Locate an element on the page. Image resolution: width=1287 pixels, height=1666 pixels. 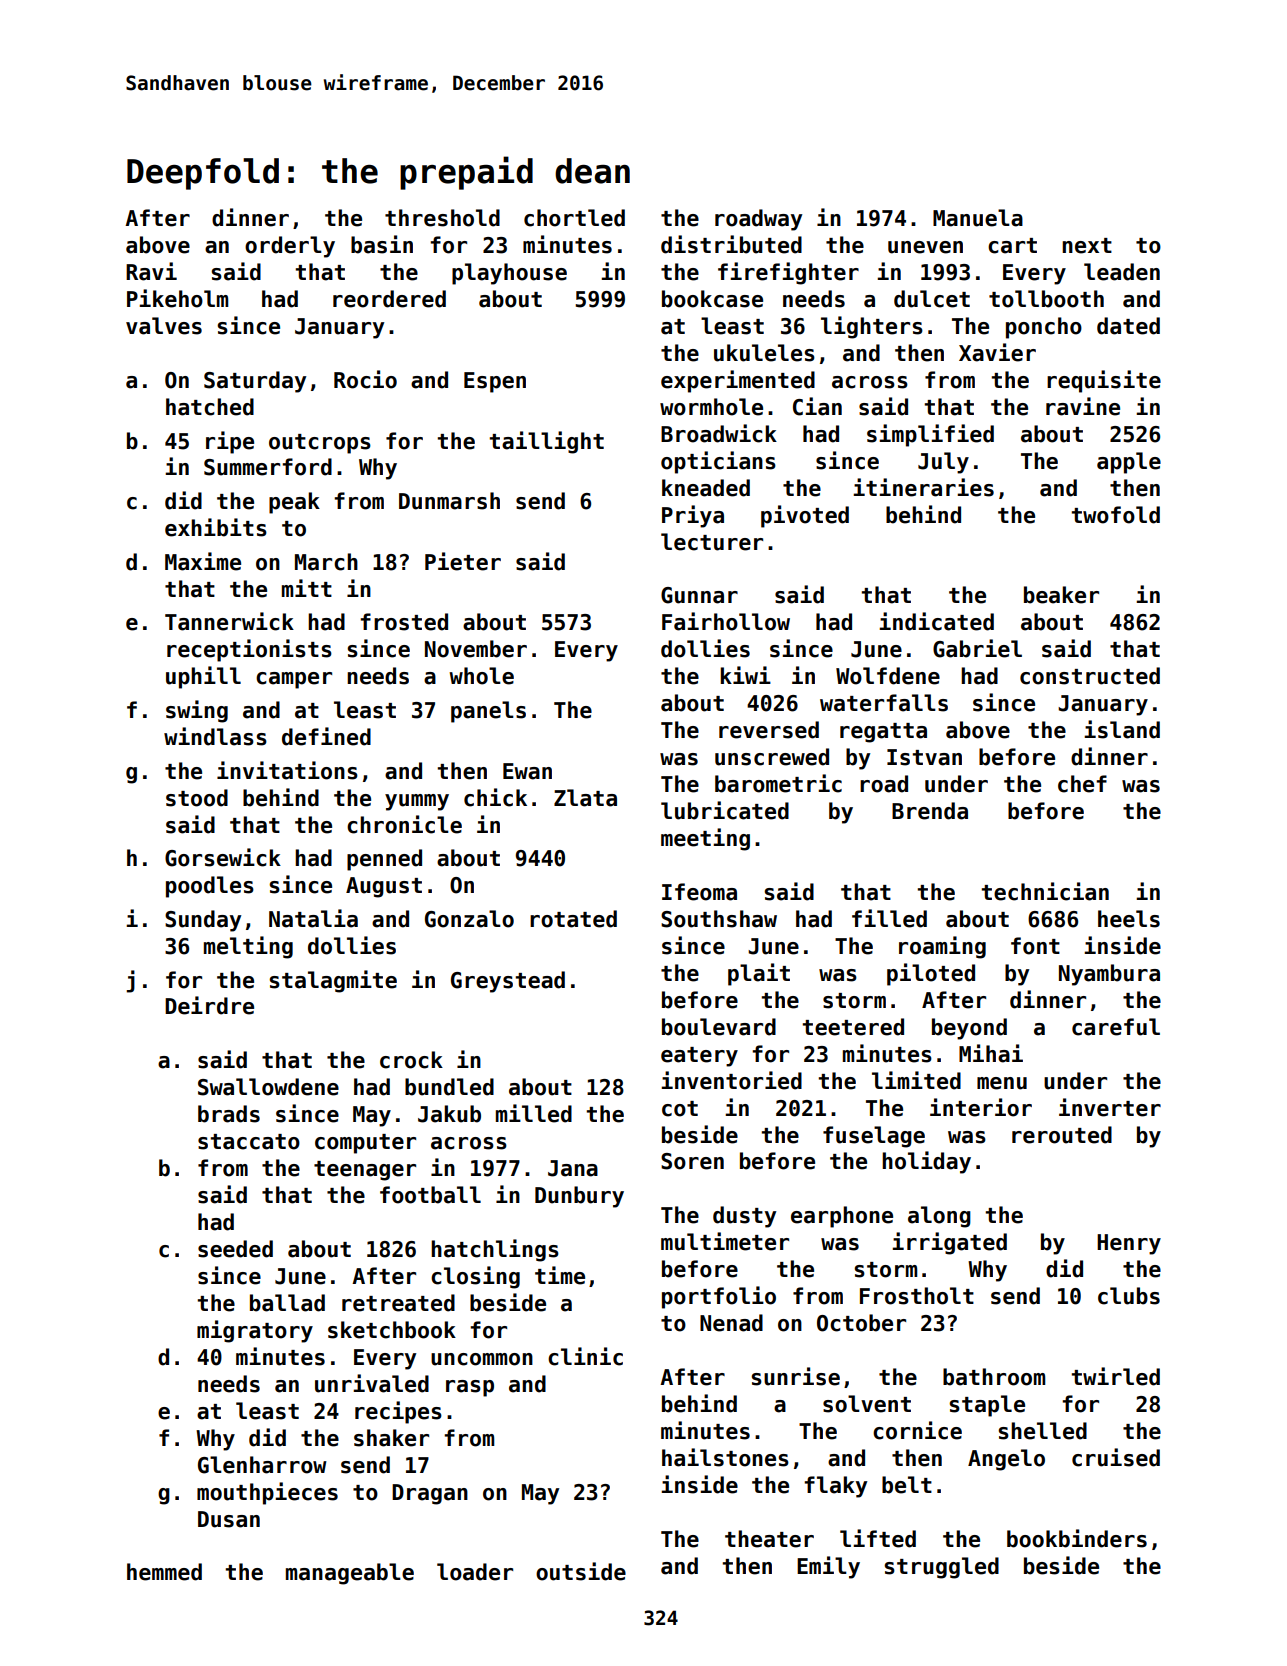
Manuela is located at coordinates (978, 218).
